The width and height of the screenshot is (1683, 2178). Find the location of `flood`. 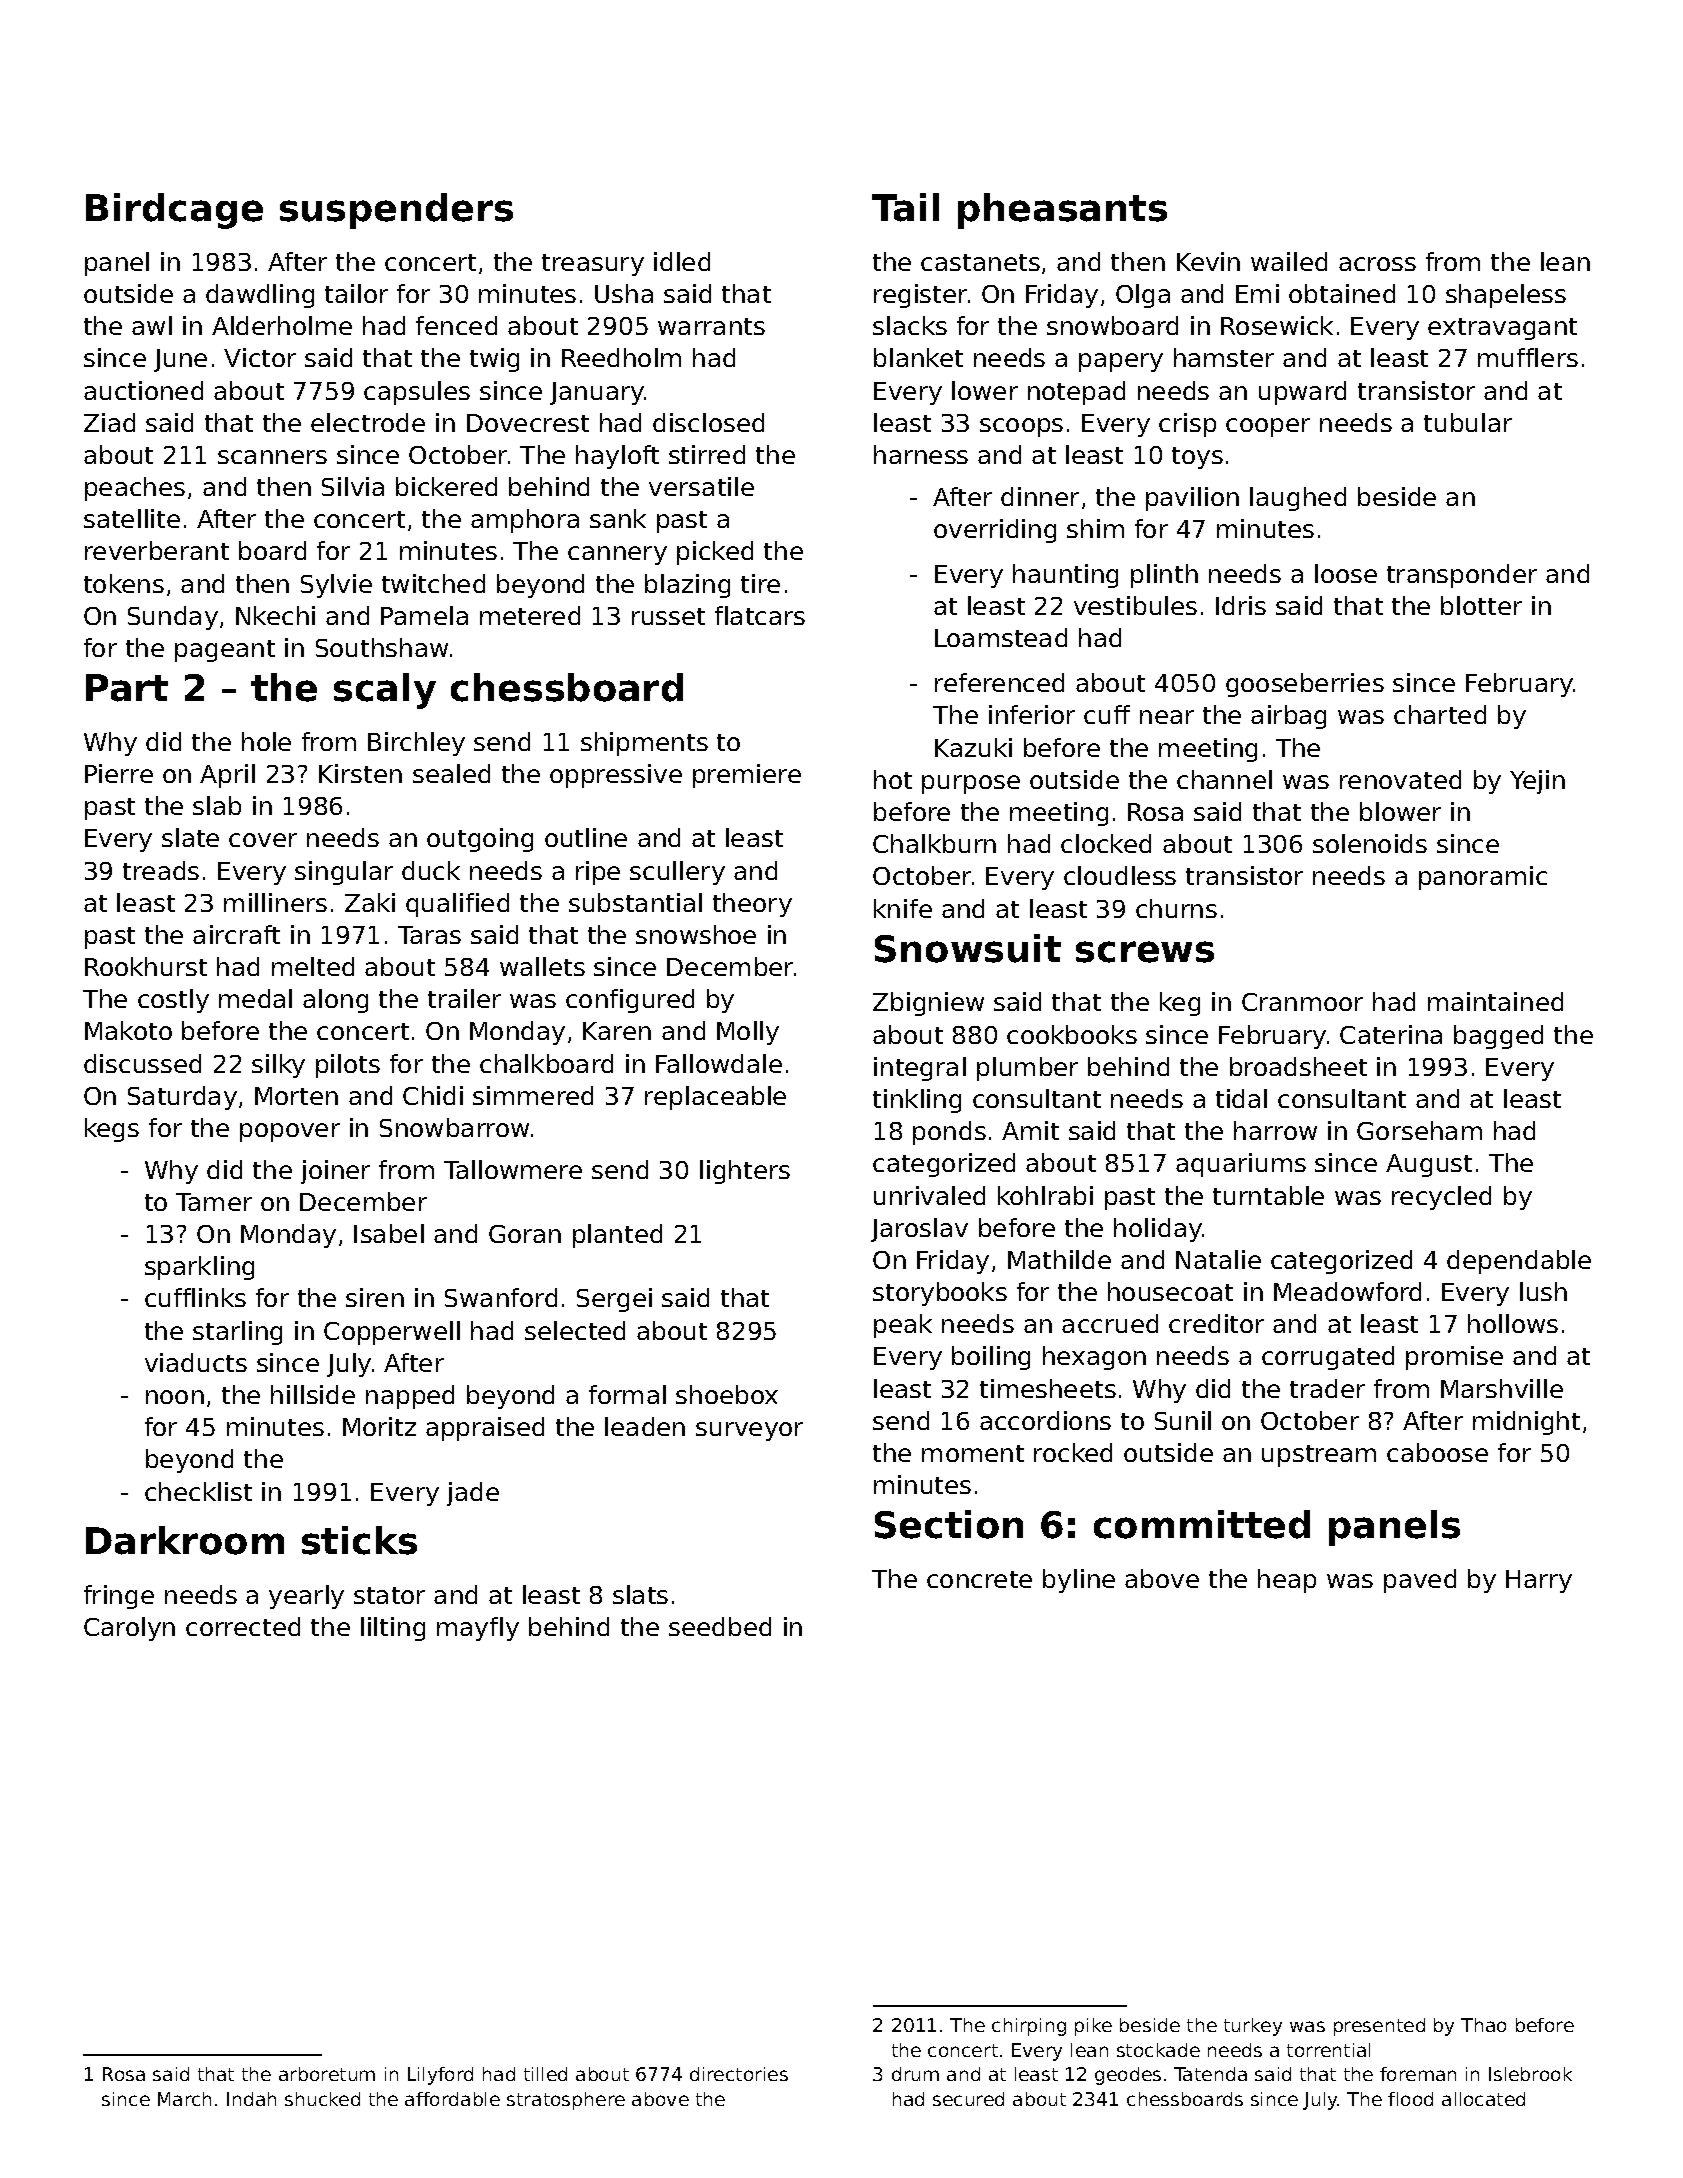

flood is located at coordinates (1410, 2099).
